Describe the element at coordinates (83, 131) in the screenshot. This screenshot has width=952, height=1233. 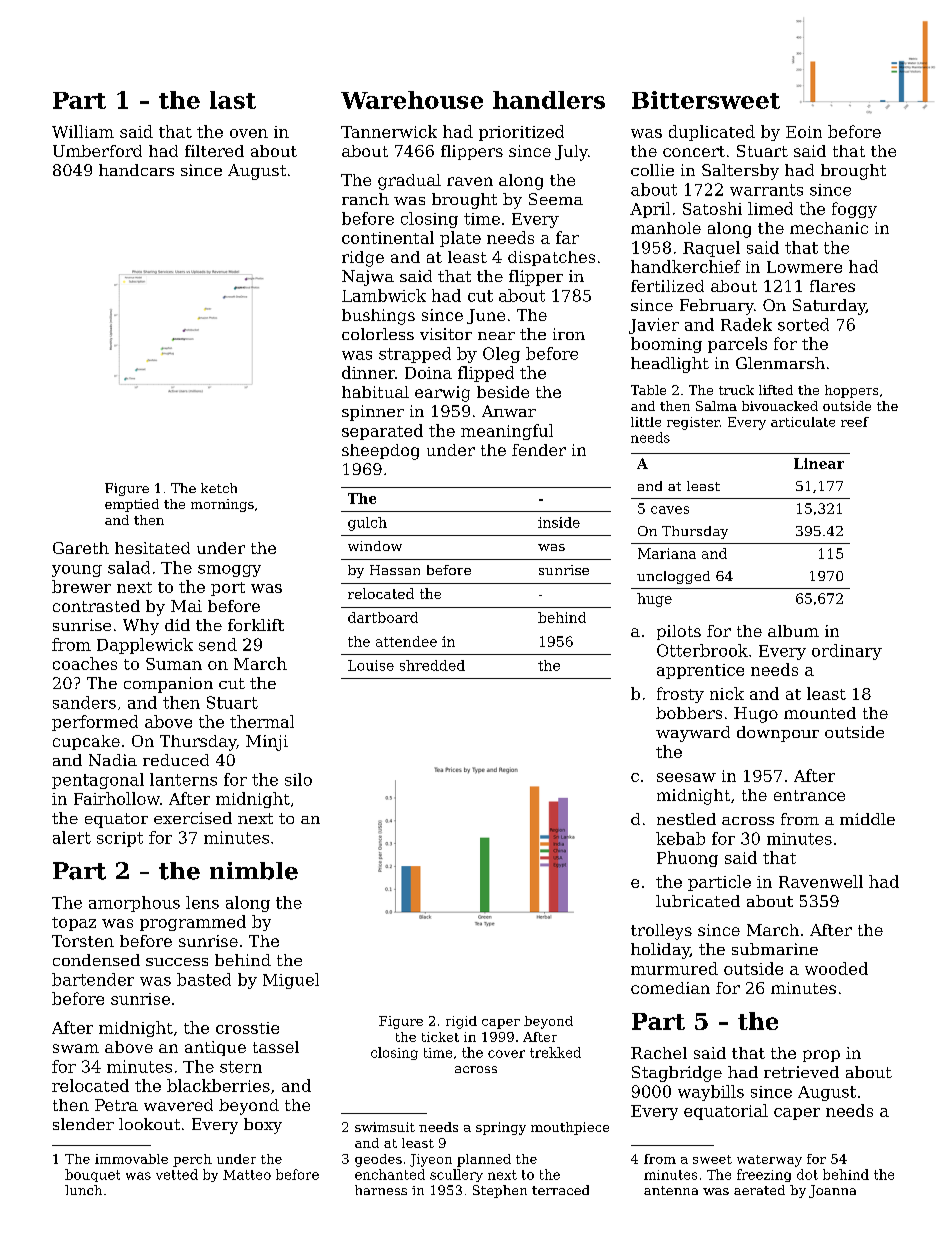
I see `William` at that location.
